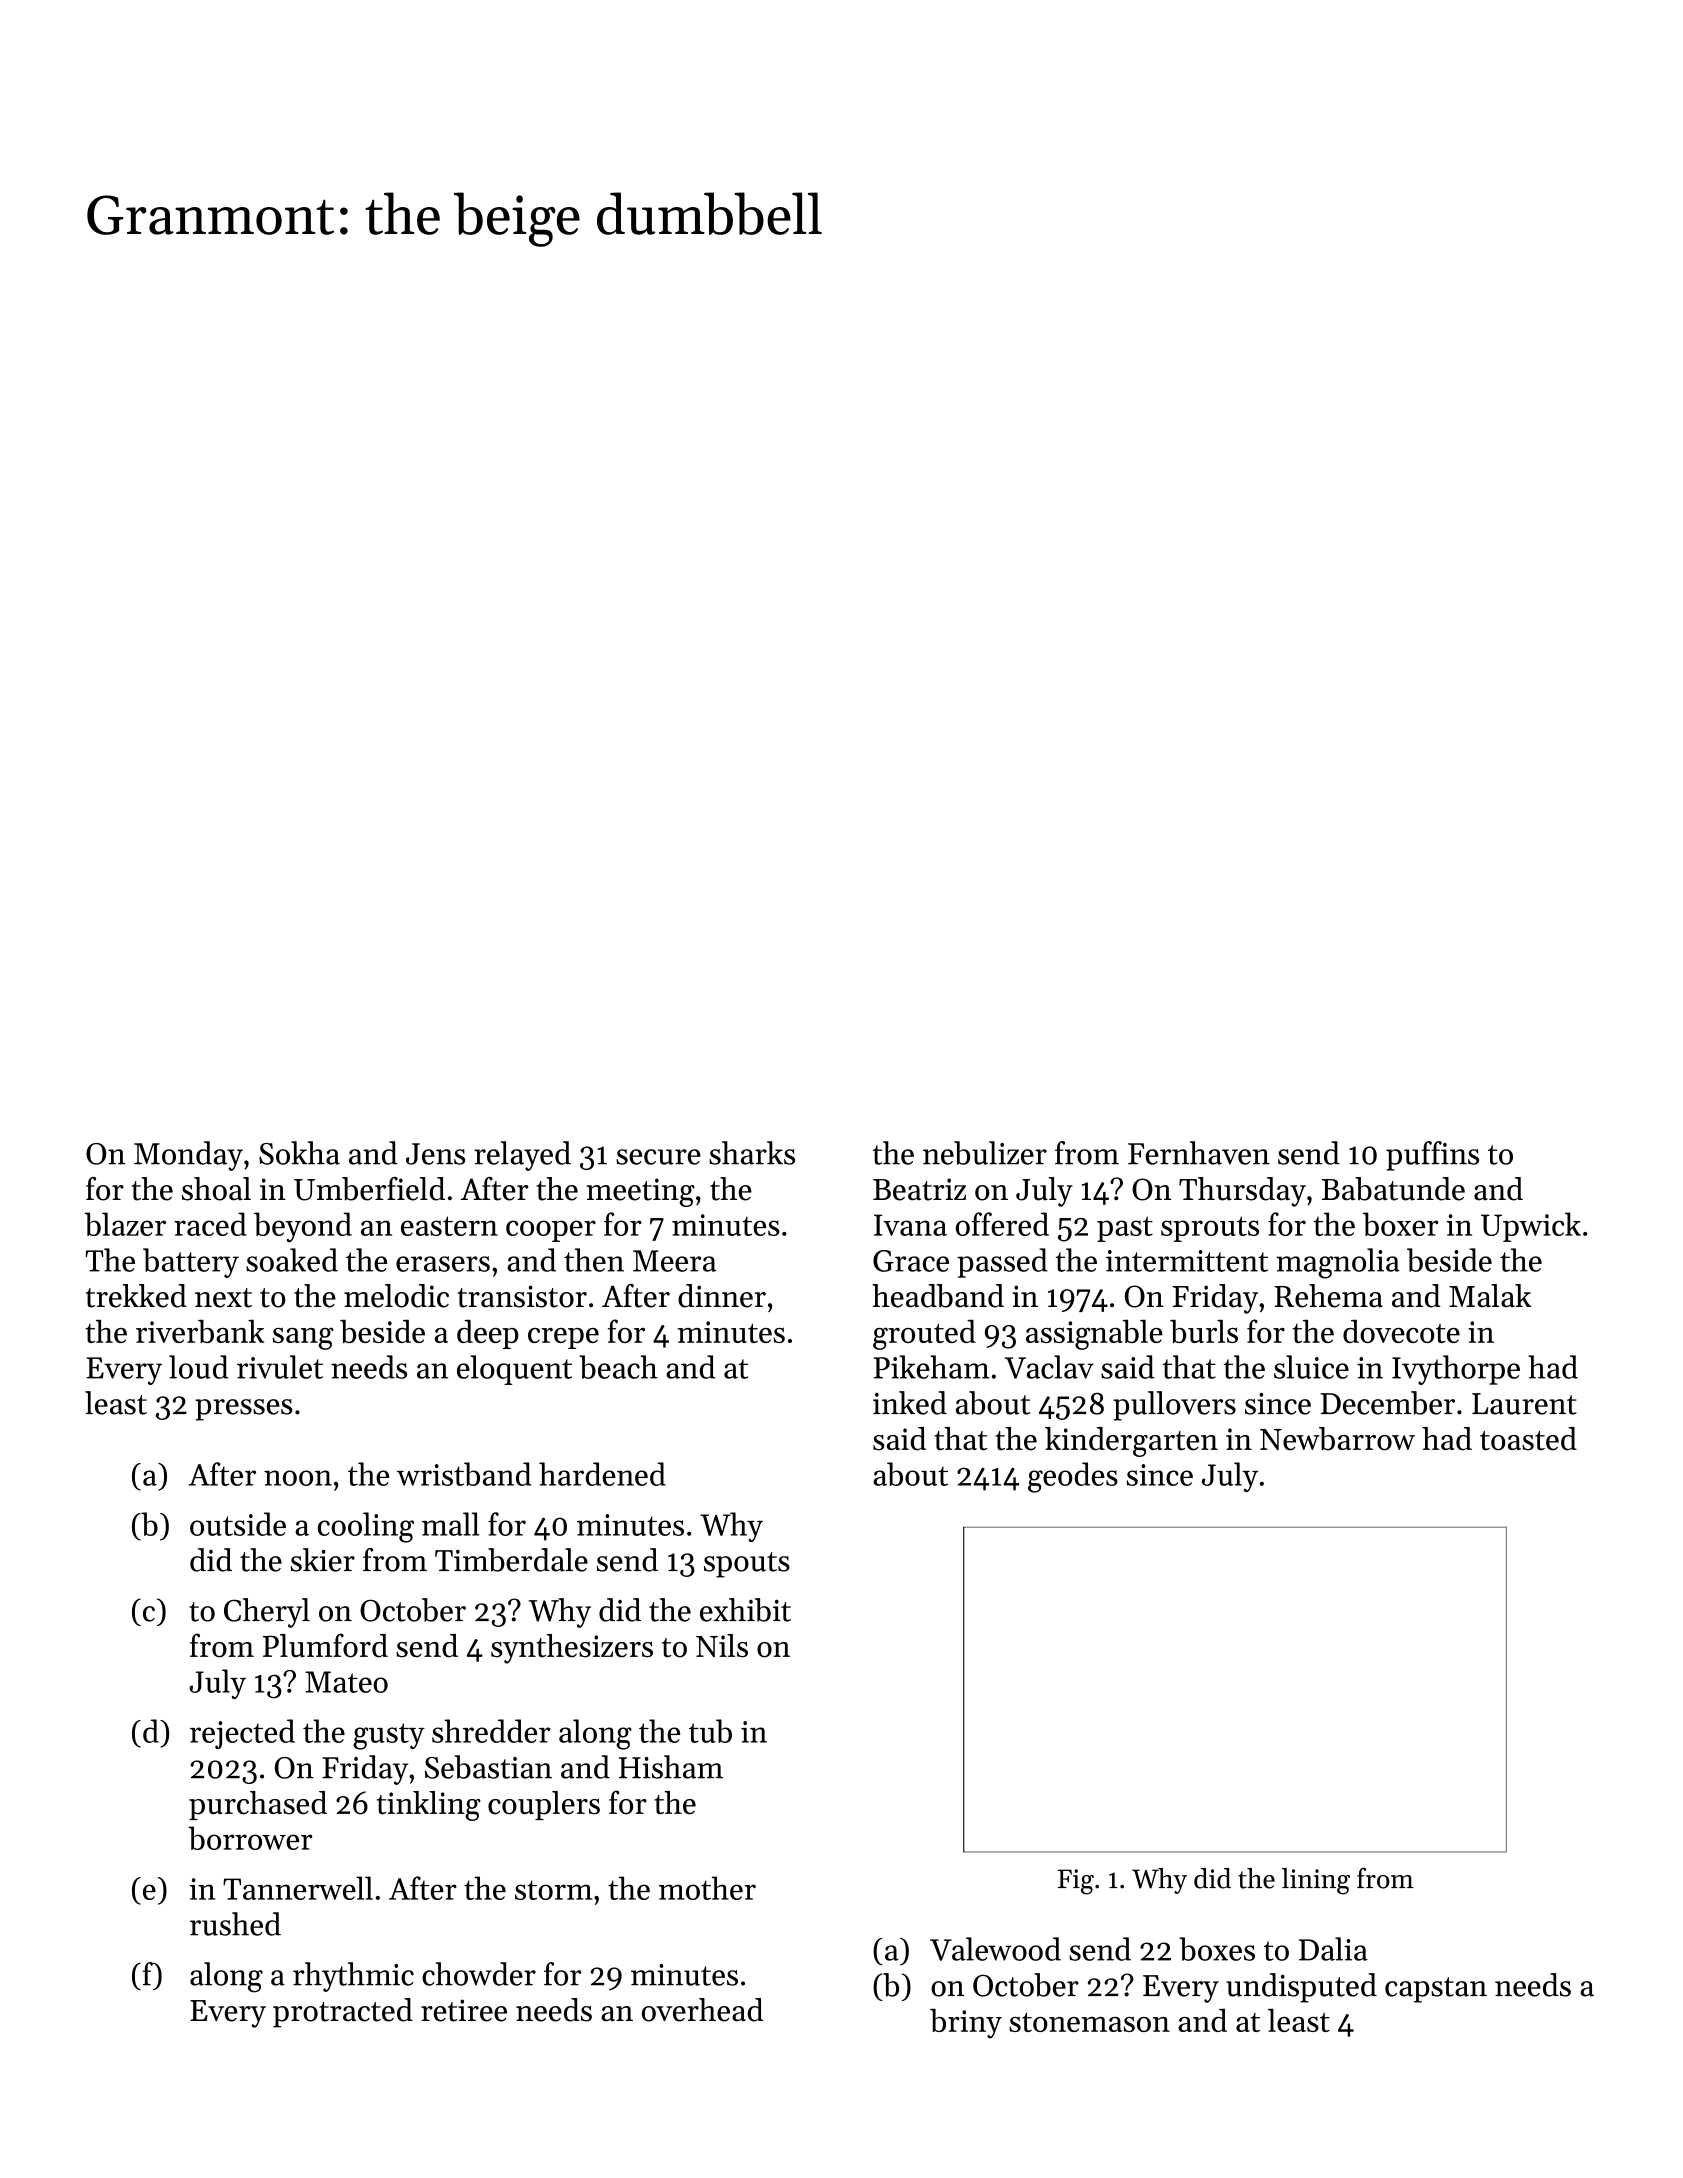 This page has width=1683, height=2178. What do you see at coordinates (353, 1977) in the page?
I see `rhythmic` at bounding box center [353, 1977].
